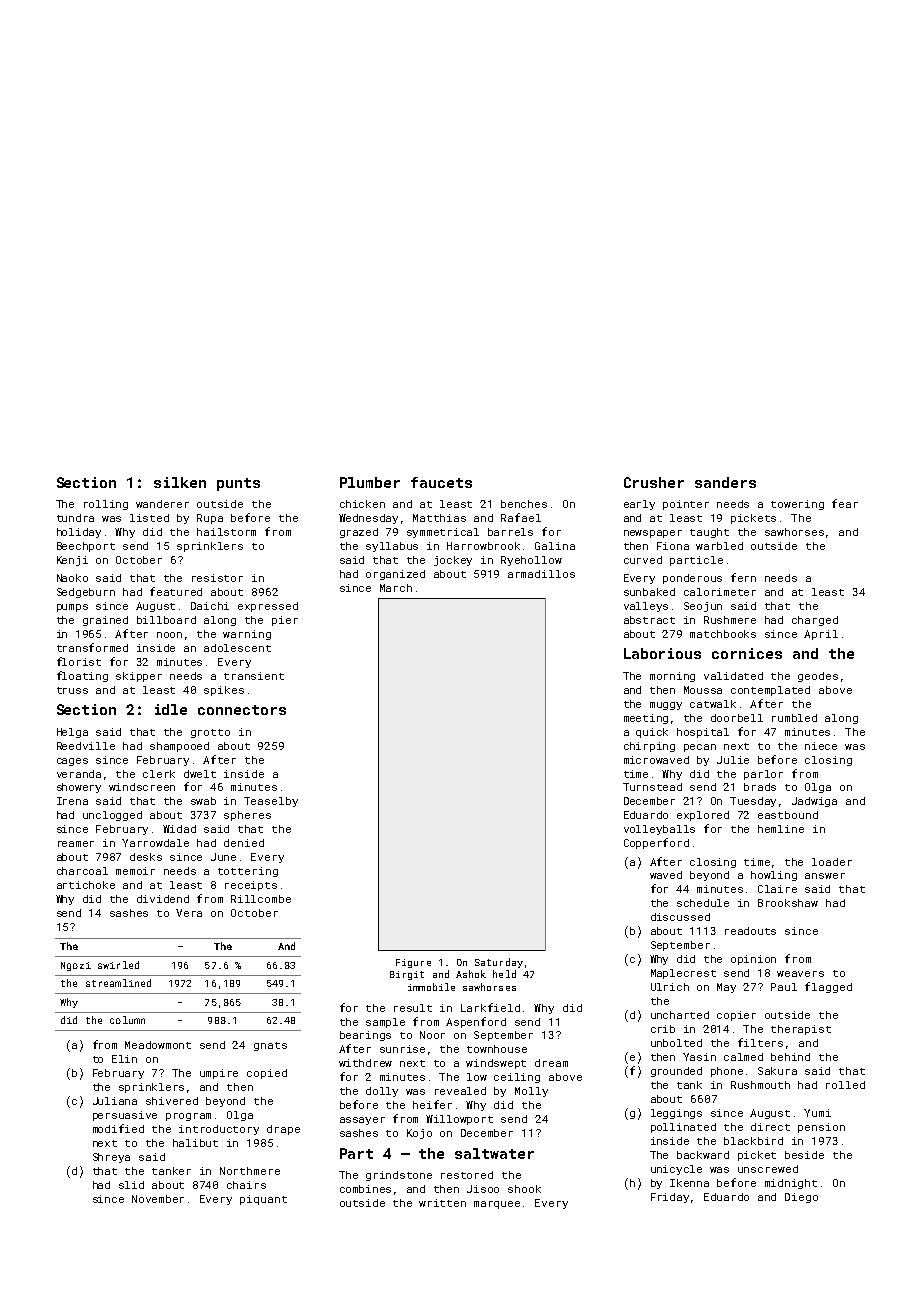 The height and width of the screenshot is (1308, 924). I want to click on Saturday, so click(499, 963).
